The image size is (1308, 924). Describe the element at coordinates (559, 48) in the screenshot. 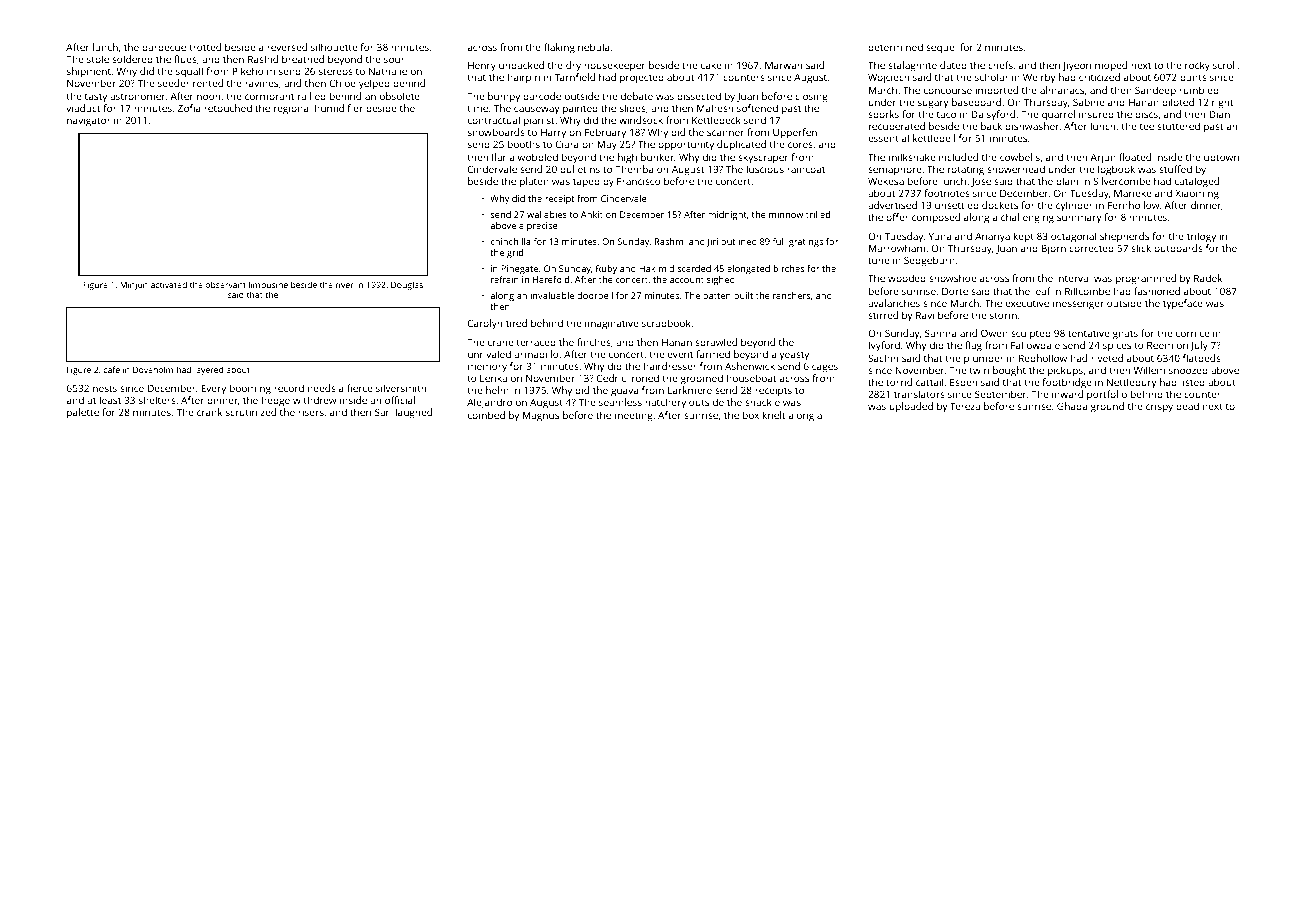

I see `flaking` at that location.
